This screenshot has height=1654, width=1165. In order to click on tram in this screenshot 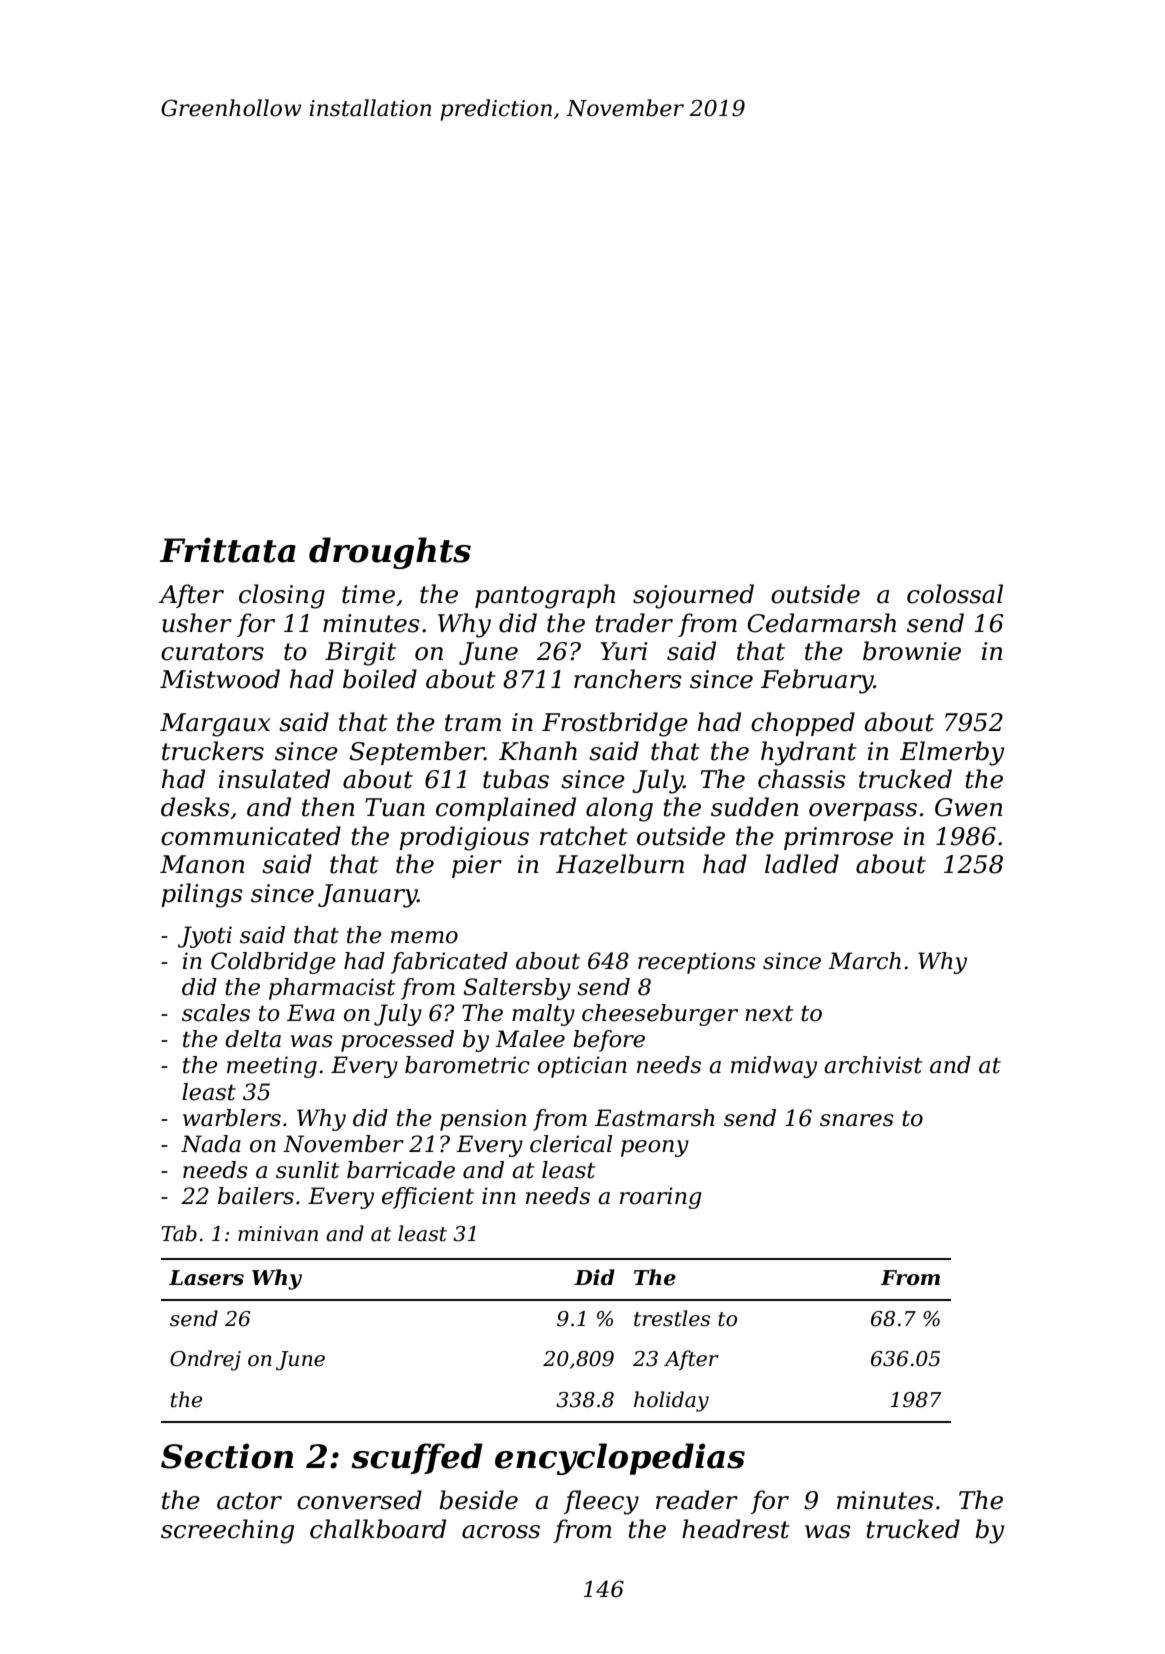, I will do `click(473, 723)`.
